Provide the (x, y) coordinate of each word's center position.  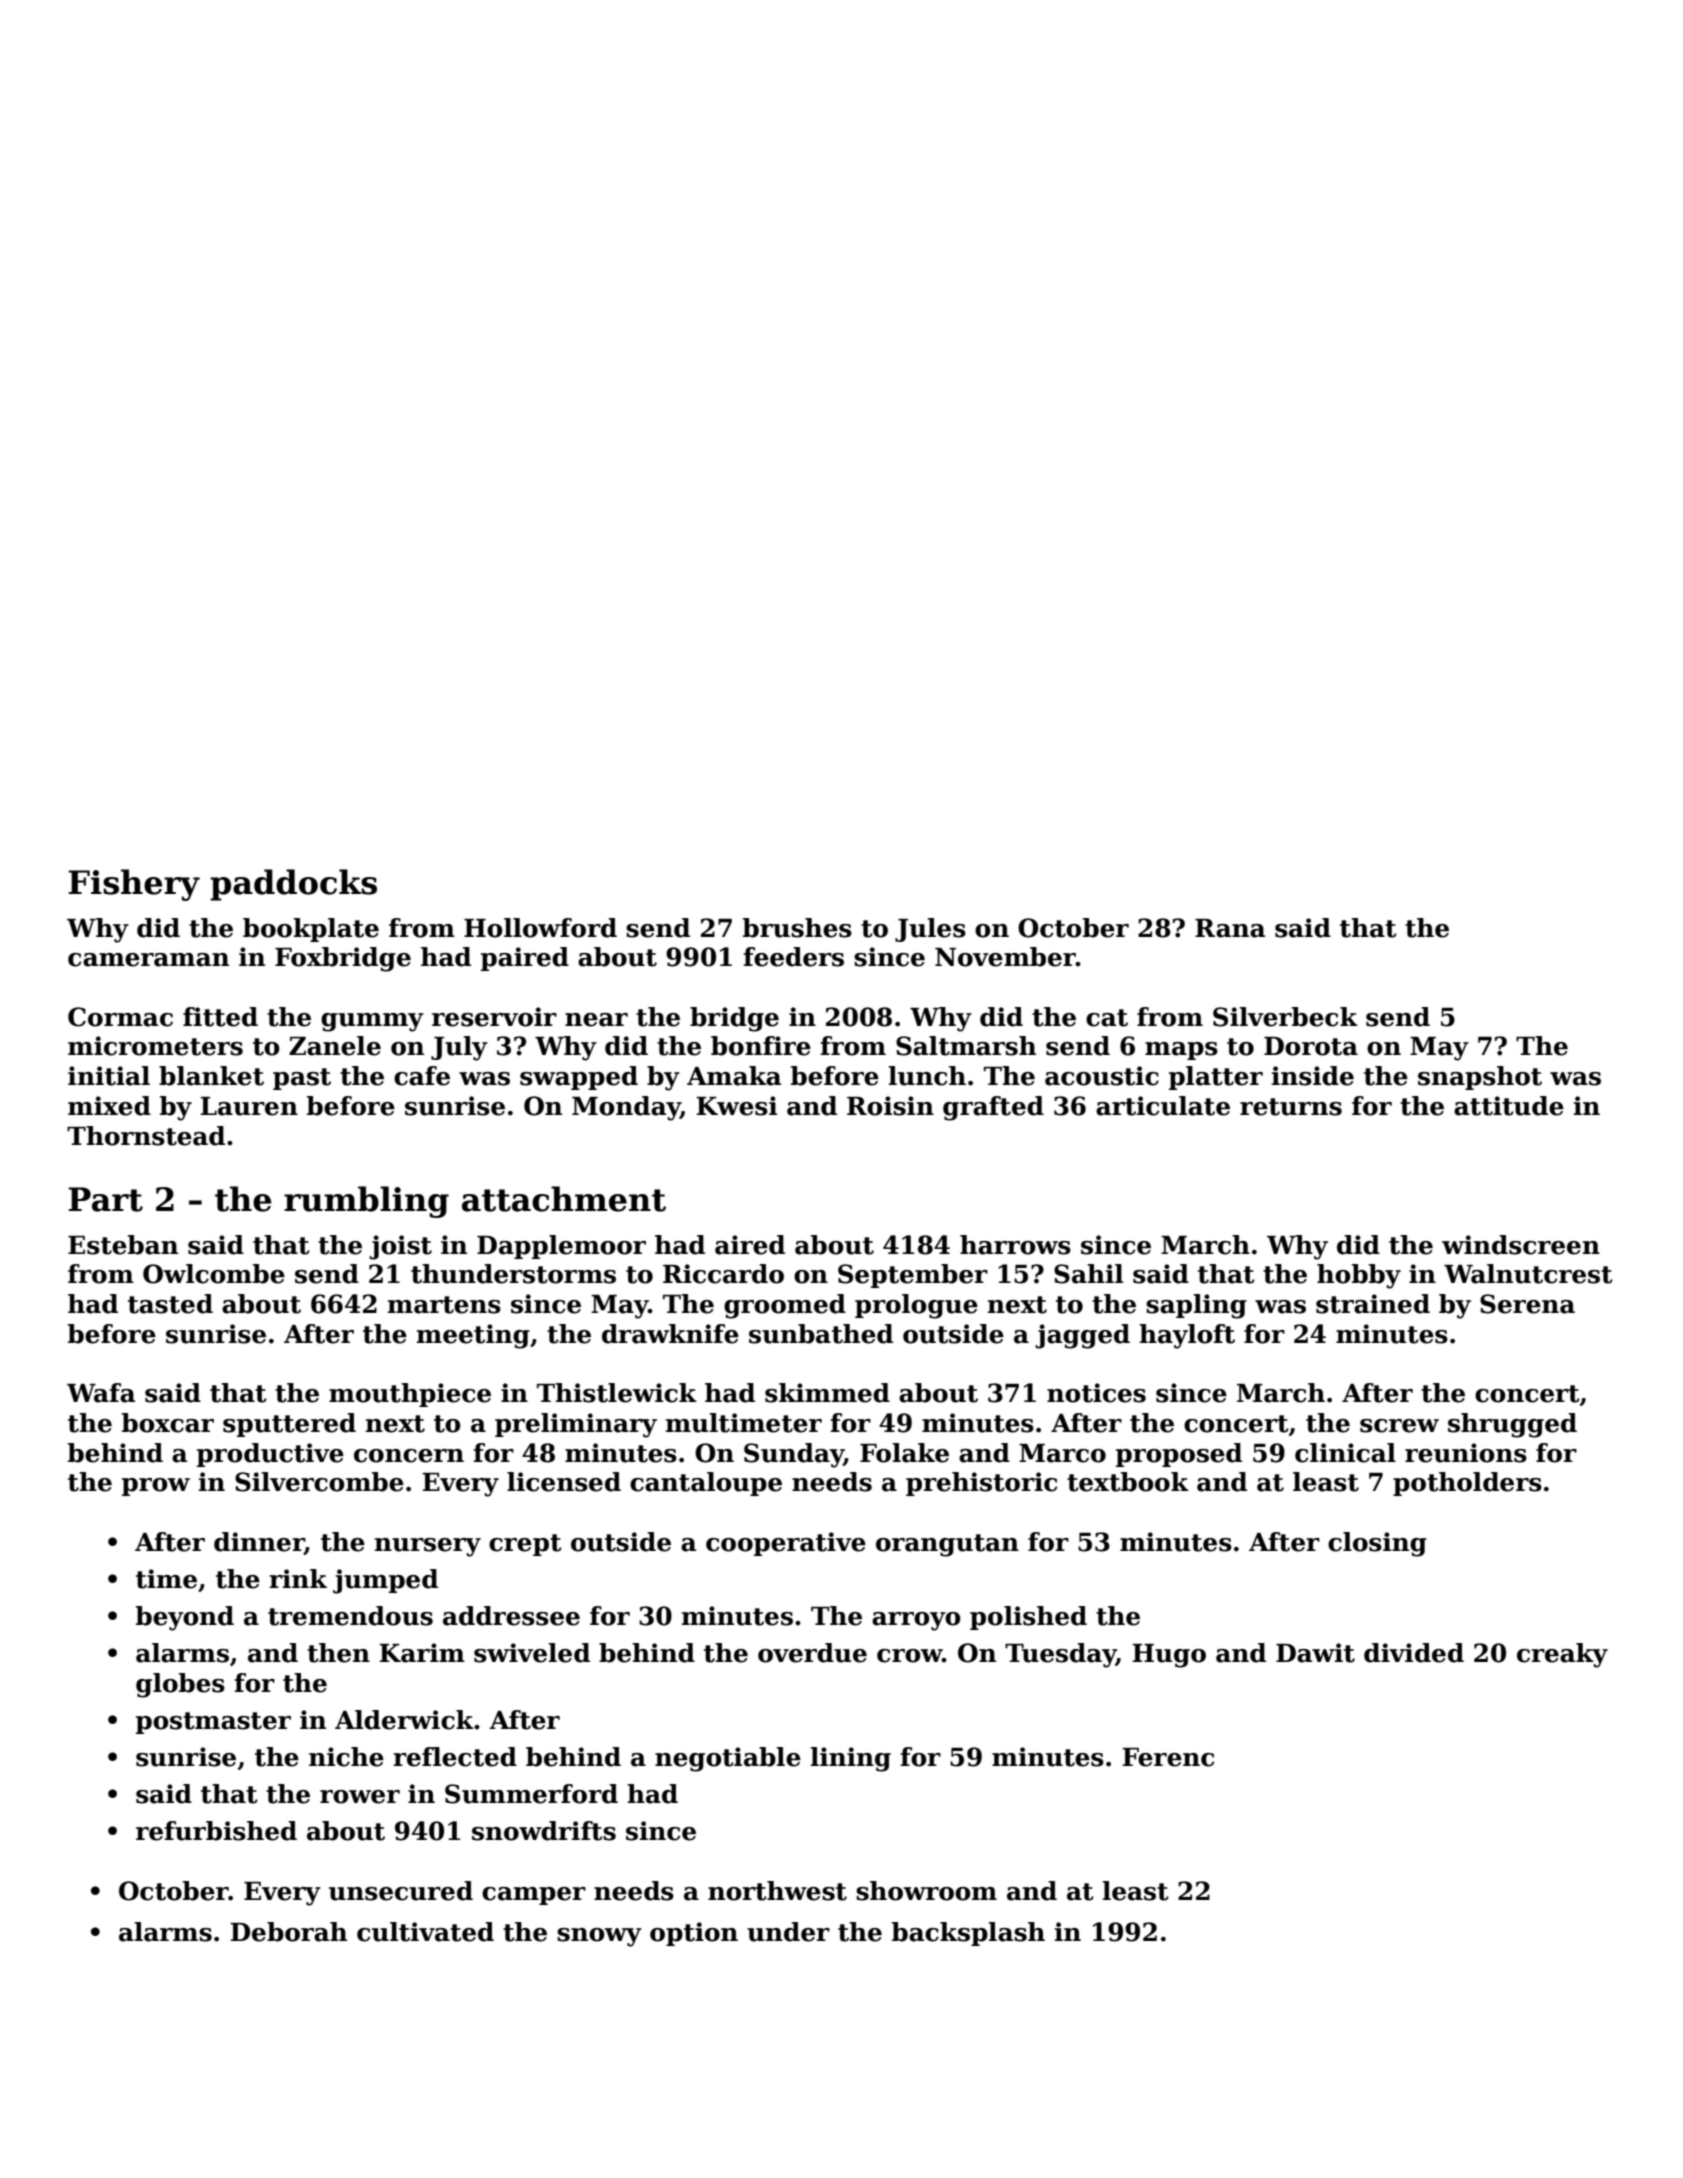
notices (1096, 1393)
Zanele (335, 1046)
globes (180, 1685)
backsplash (968, 1934)
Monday (626, 1108)
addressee (511, 1616)
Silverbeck (1285, 1017)
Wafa (101, 1393)
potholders (1467, 1484)
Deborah (288, 1932)
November (1005, 957)
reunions (1466, 1453)
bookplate (311, 930)
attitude (1509, 1106)
